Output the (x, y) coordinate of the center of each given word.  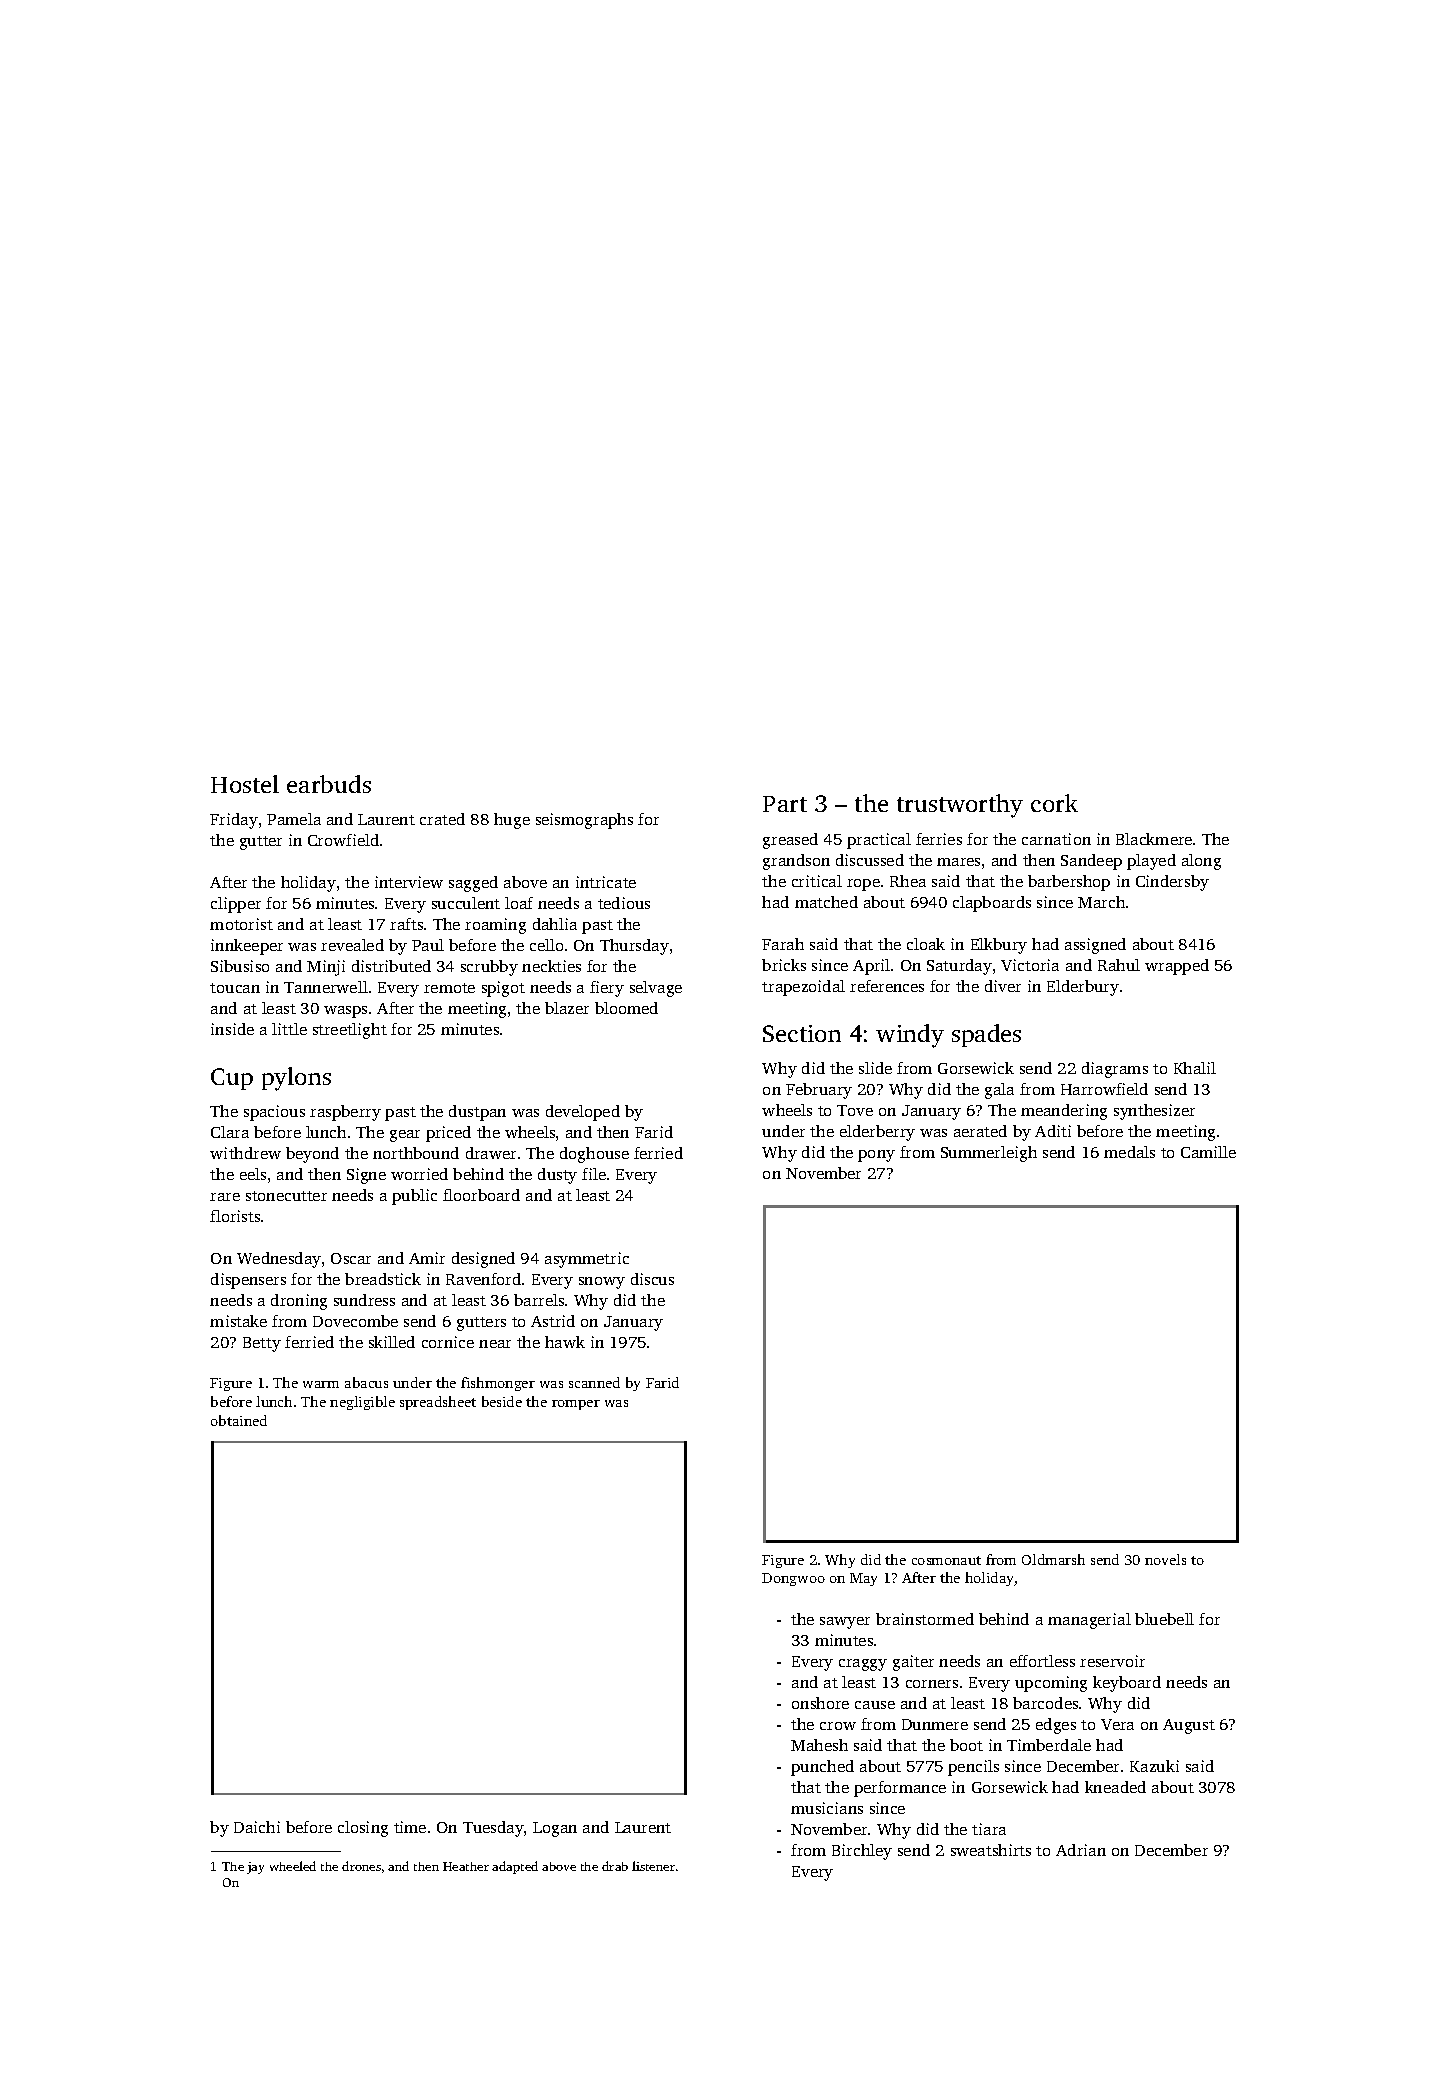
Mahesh (819, 1745)
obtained (239, 1420)
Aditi (1053, 1131)
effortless (1042, 1661)
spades (986, 1035)
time (410, 1827)
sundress (364, 1300)
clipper (236, 905)
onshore (820, 1703)
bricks (784, 965)
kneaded (1115, 1787)
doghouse (594, 1155)
